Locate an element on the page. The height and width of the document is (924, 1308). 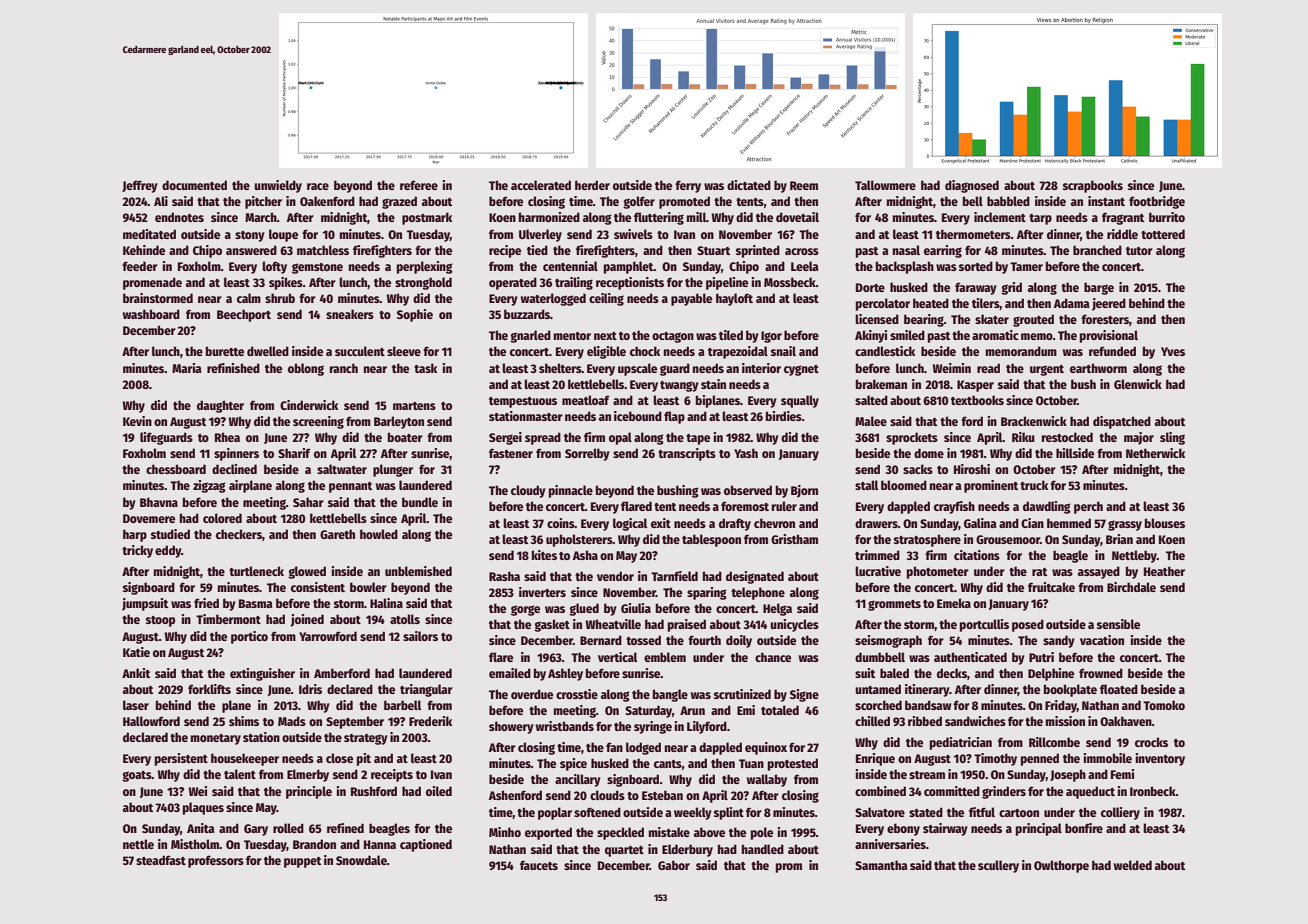
shims is located at coordinates (244, 721).
